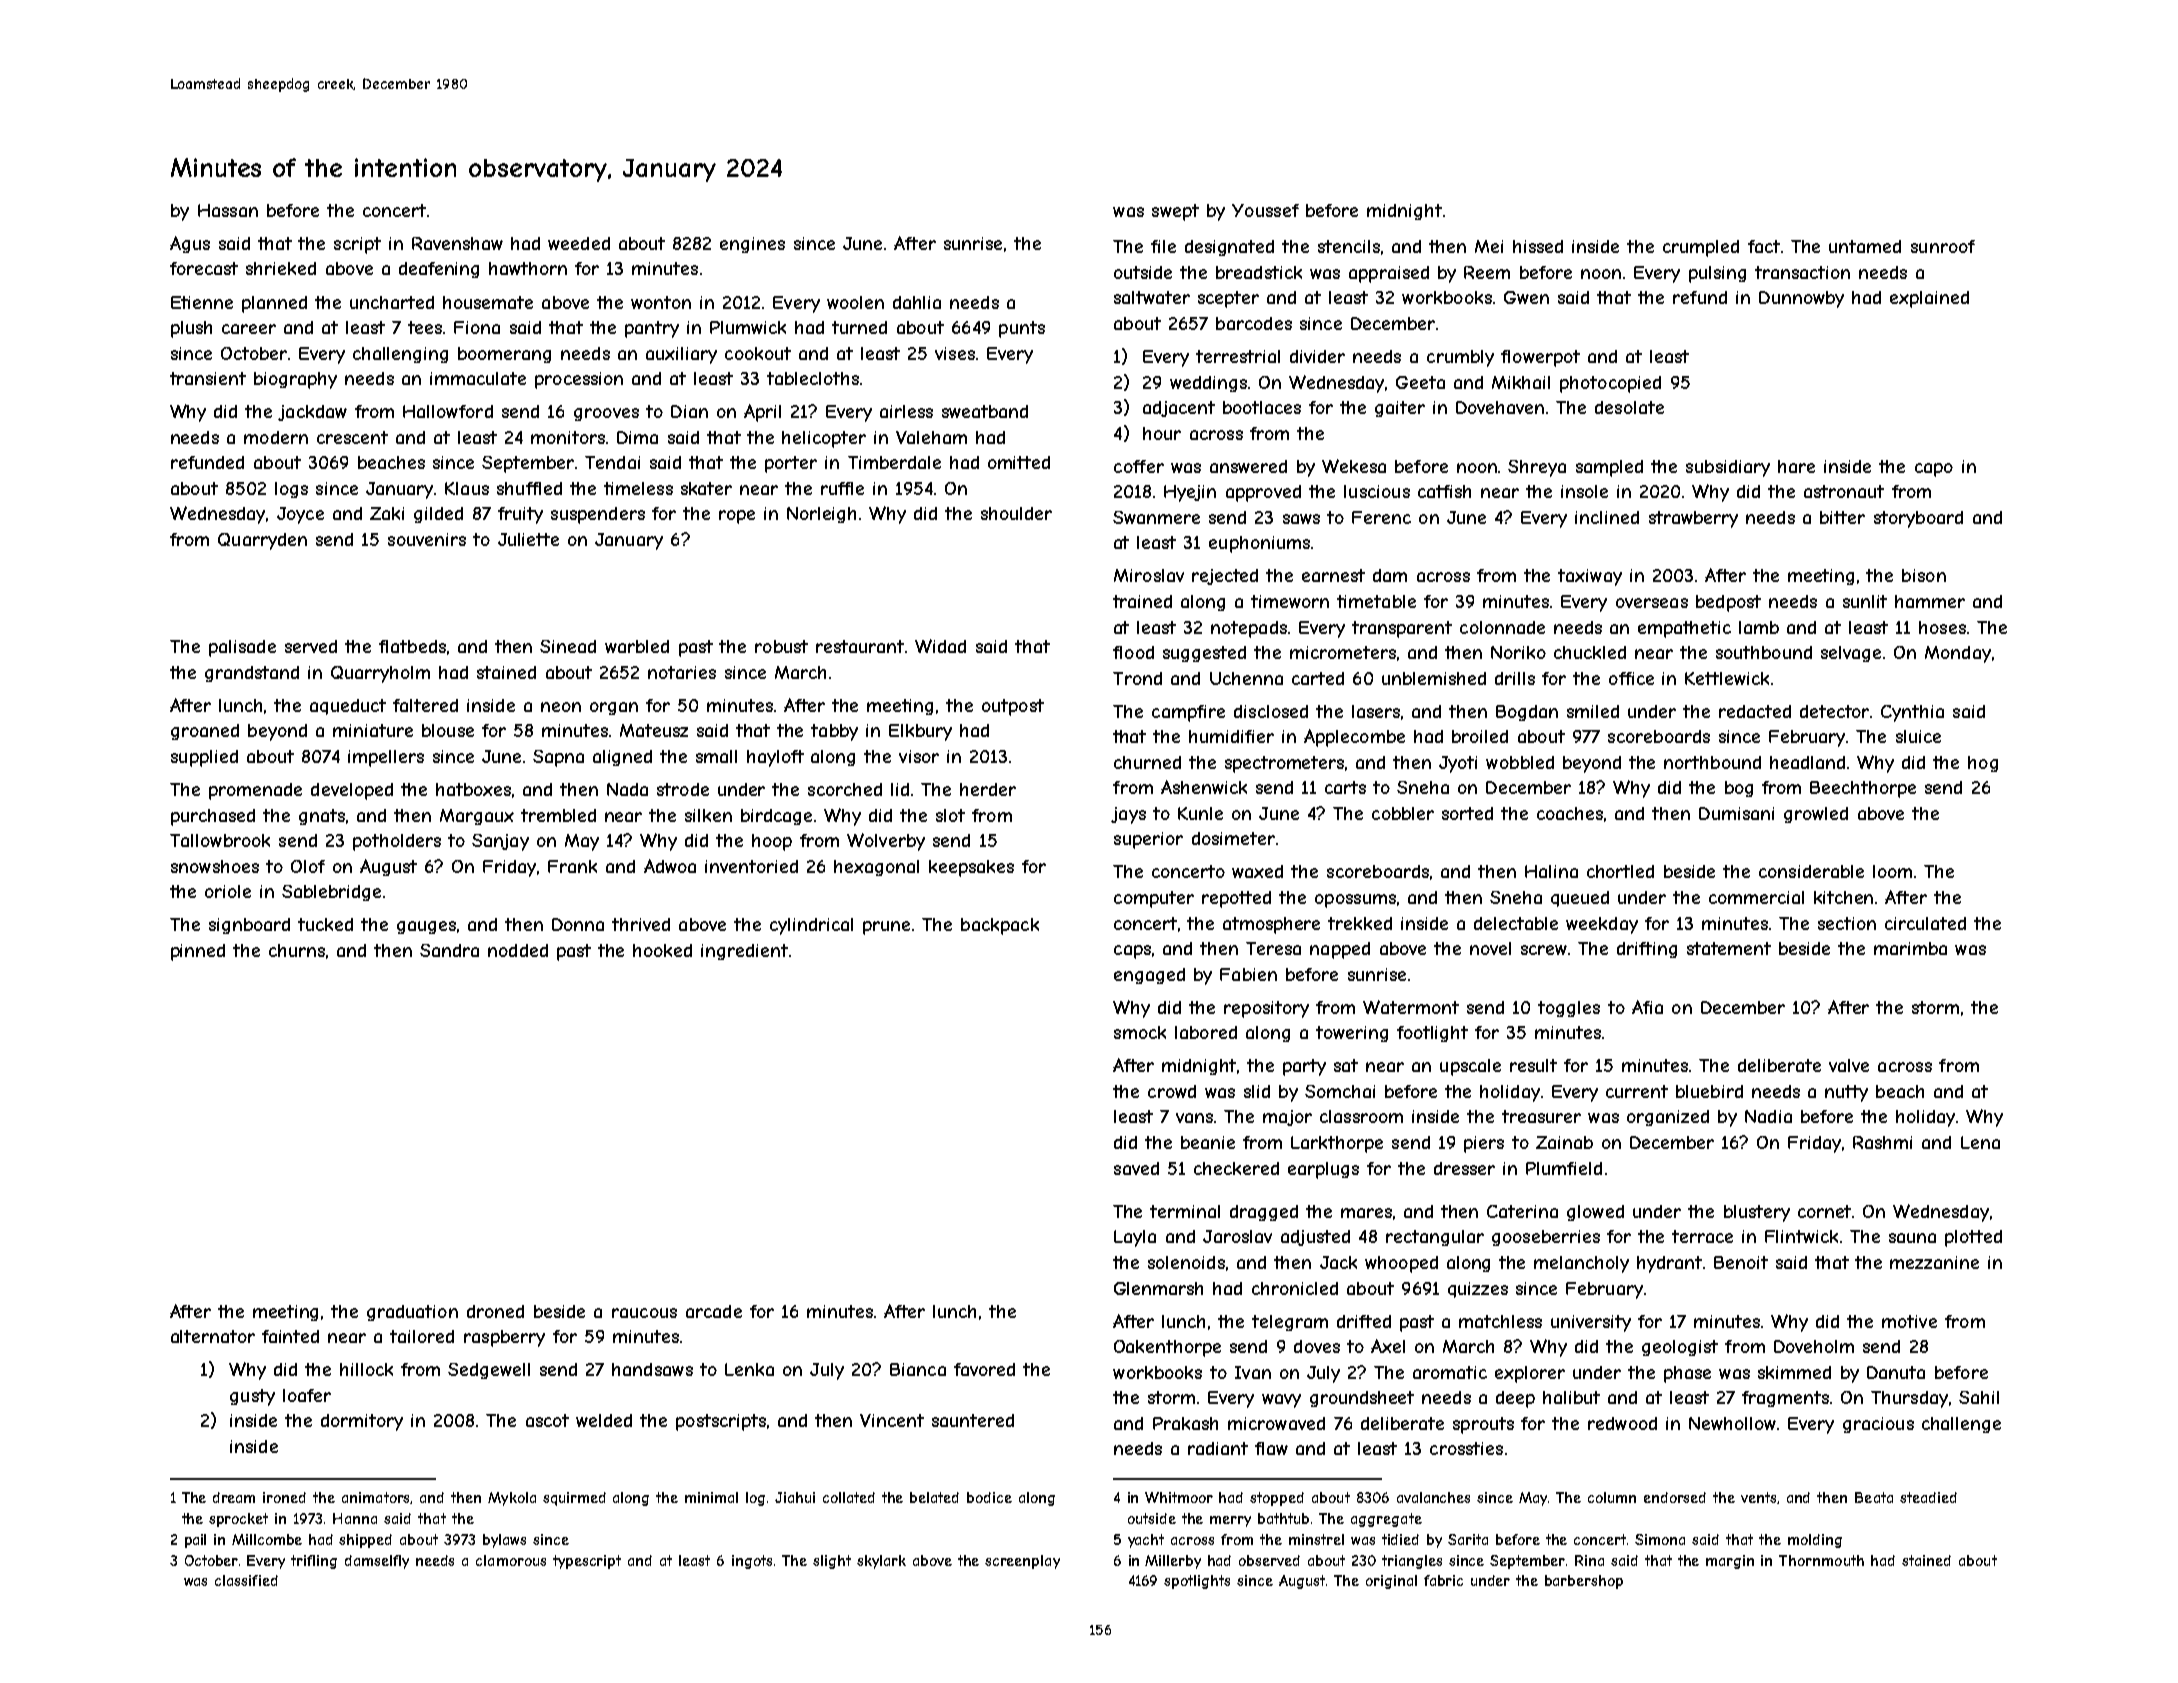  What do you see at coordinates (832, 1562) in the image?
I see `slight` at bounding box center [832, 1562].
